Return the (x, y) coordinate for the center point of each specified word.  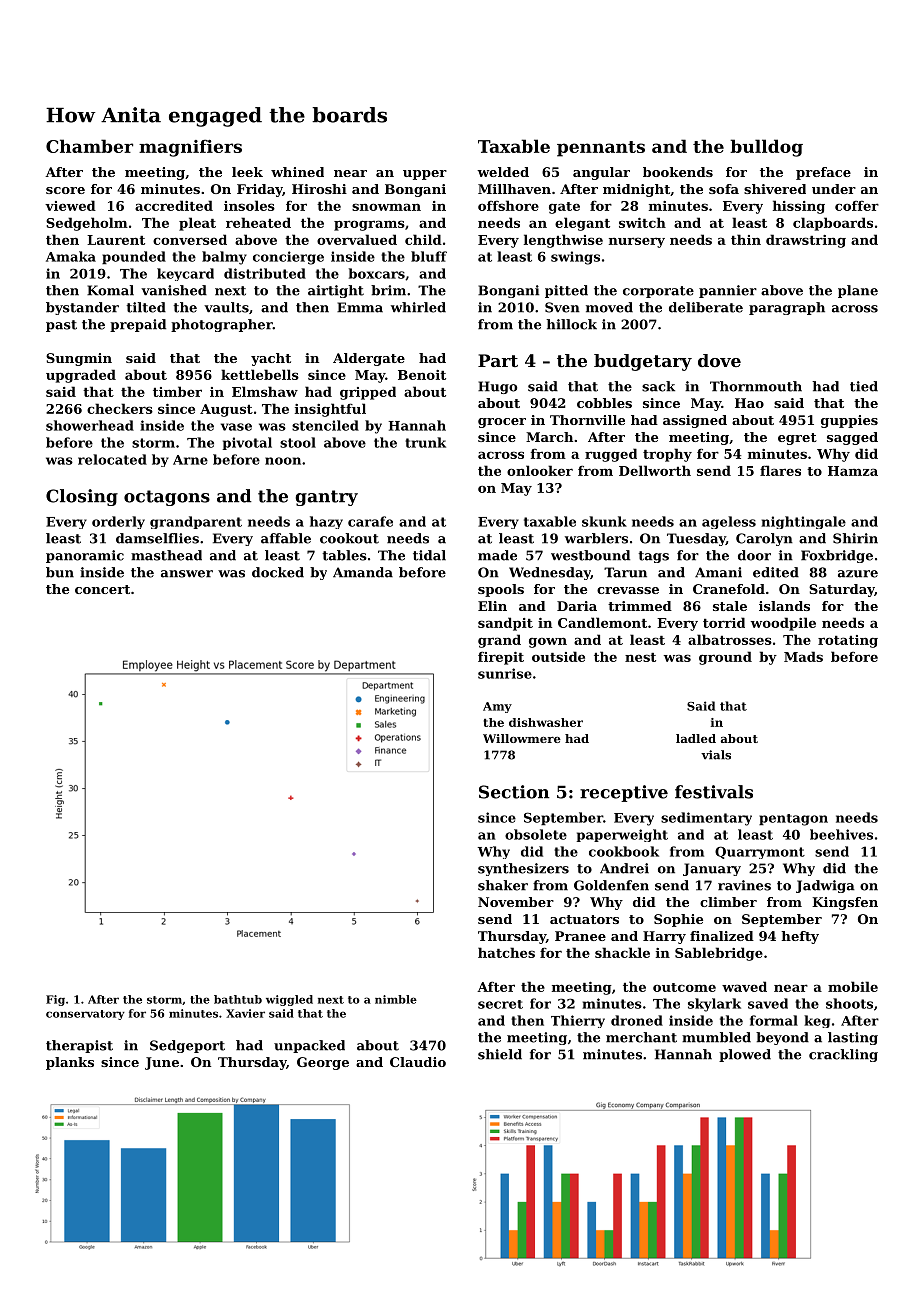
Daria (577, 606)
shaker (503, 885)
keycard (185, 274)
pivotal (247, 443)
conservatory (85, 1015)
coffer (857, 205)
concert (102, 589)
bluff (429, 256)
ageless (729, 522)
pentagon (793, 820)
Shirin (855, 538)
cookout (349, 538)
